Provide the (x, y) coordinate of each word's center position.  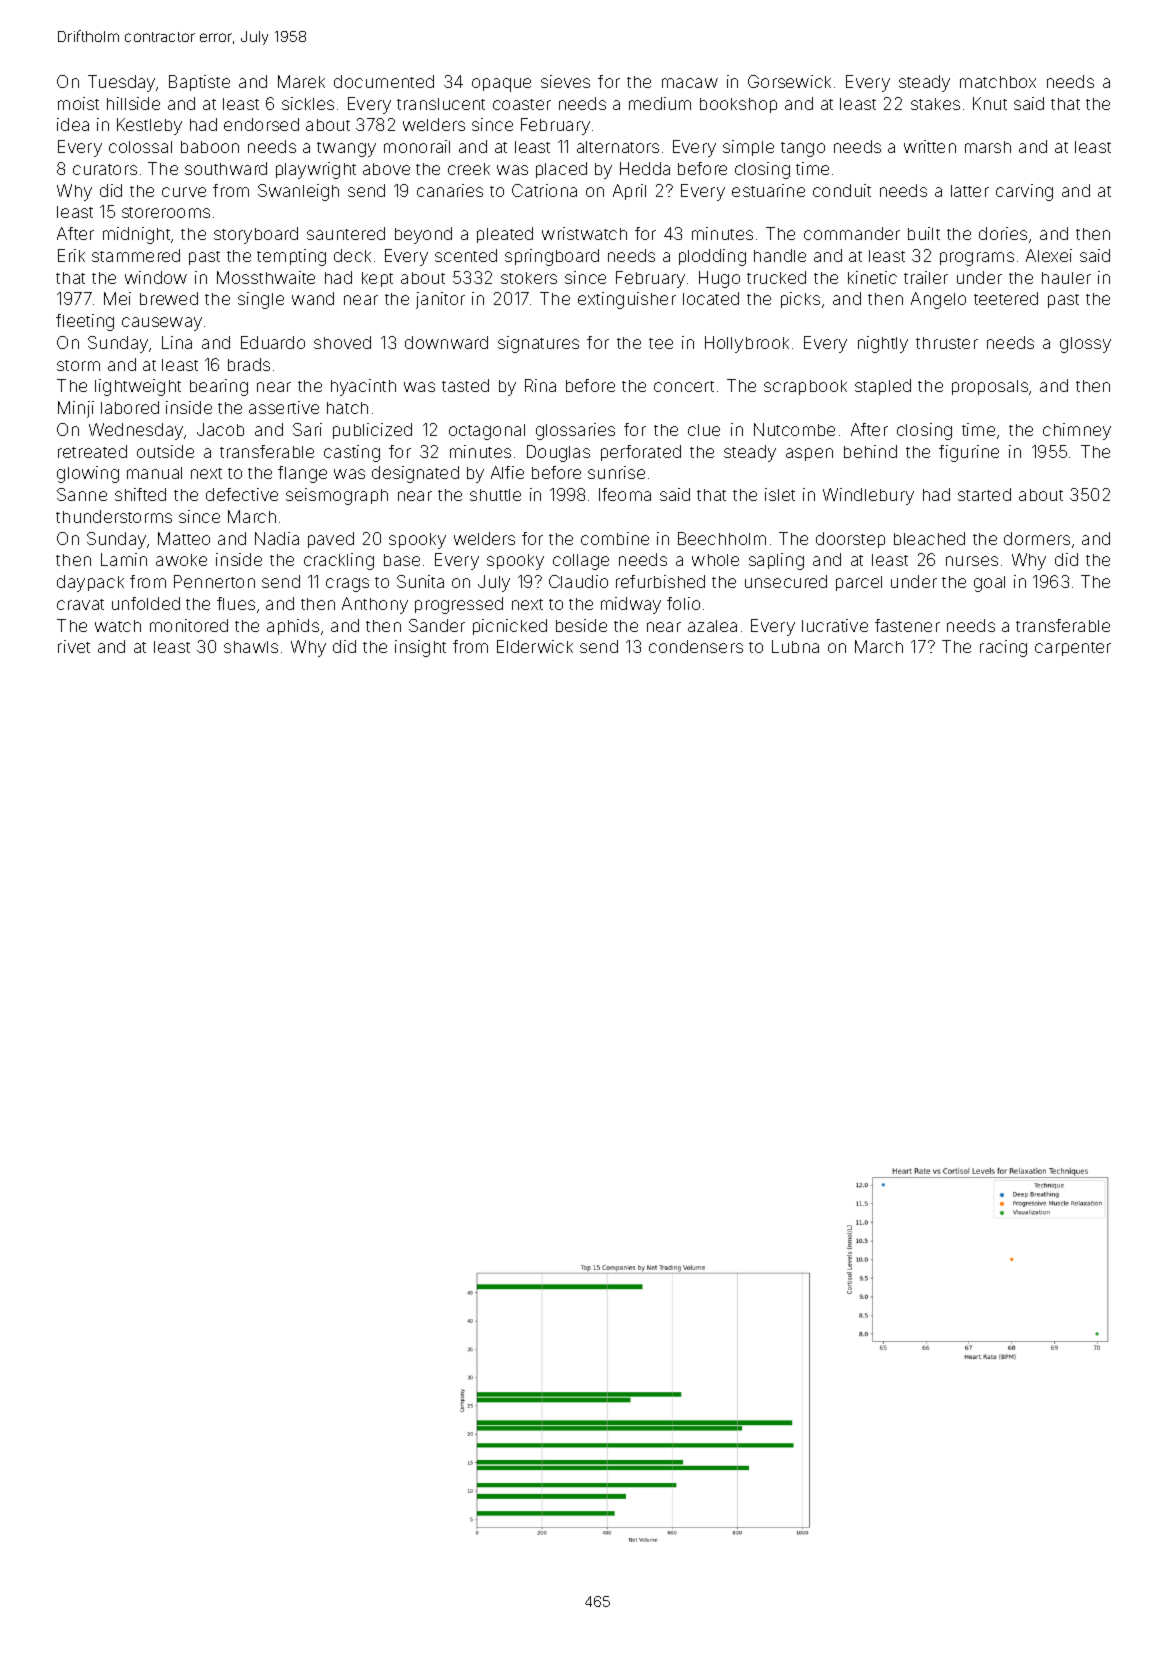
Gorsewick (789, 81)
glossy (1085, 345)
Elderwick (535, 646)
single (261, 300)
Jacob (220, 429)
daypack (90, 583)
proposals (990, 387)
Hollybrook (747, 344)
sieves (565, 81)
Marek (301, 81)
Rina (540, 385)
